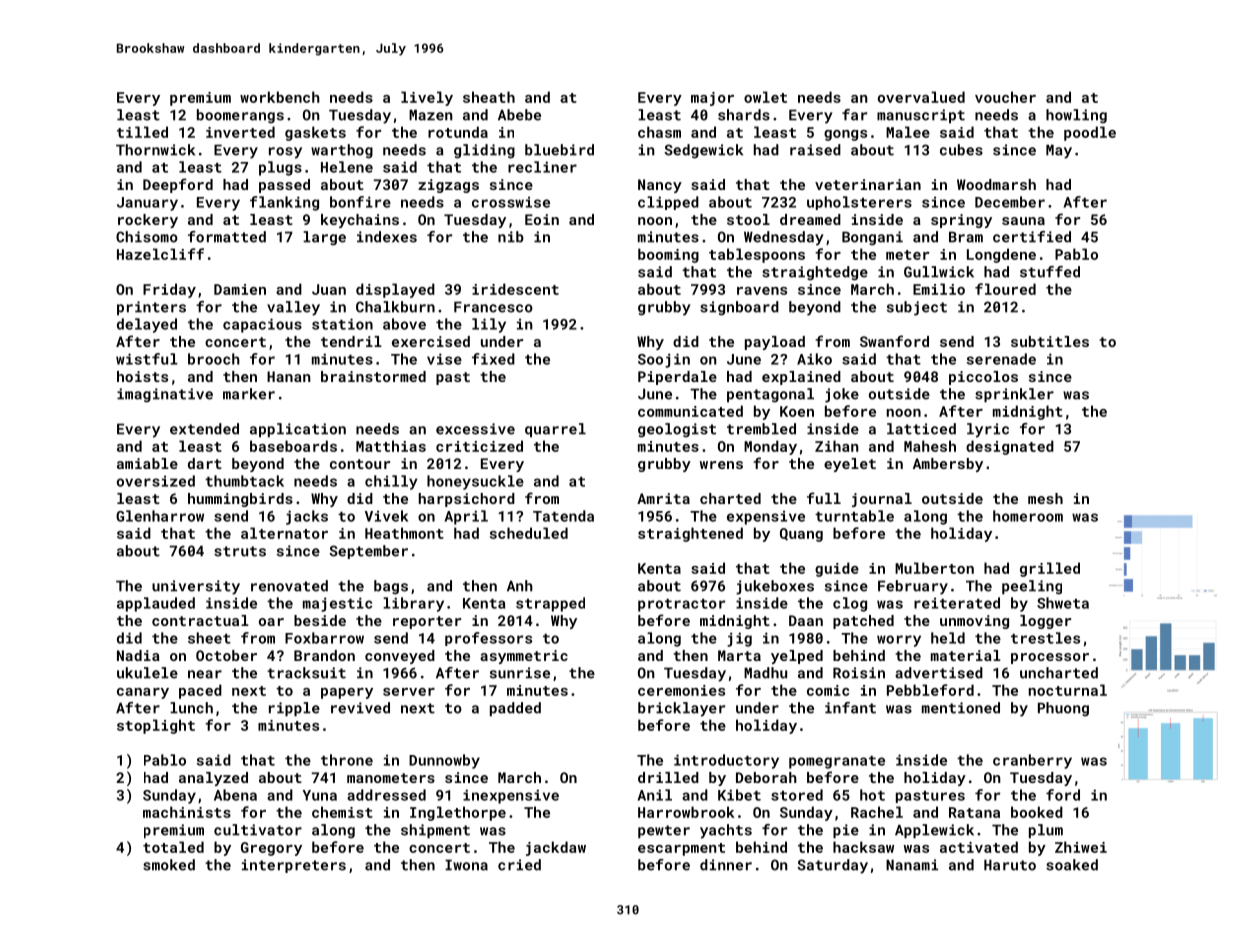 The width and height of the image is (1233, 952). What do you see at coordinates (1050, 569) in the image?
I see `grilled` at bounding box center [1050, 569].
